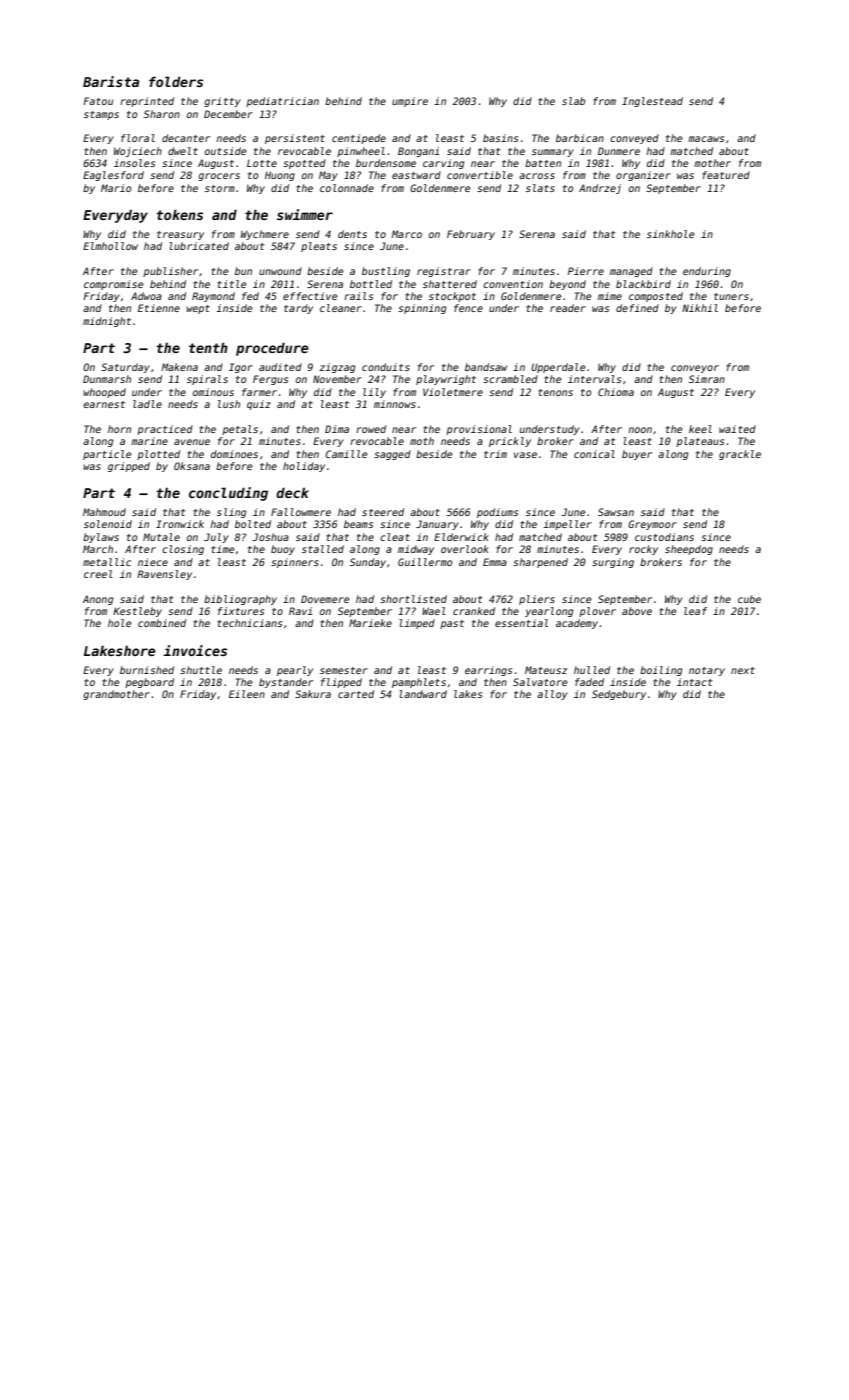 The image size is (849, 1400). What do you see at coordinates (652, 102) in the image?
I see `Inglestead` at bounding box center [652, 102].
